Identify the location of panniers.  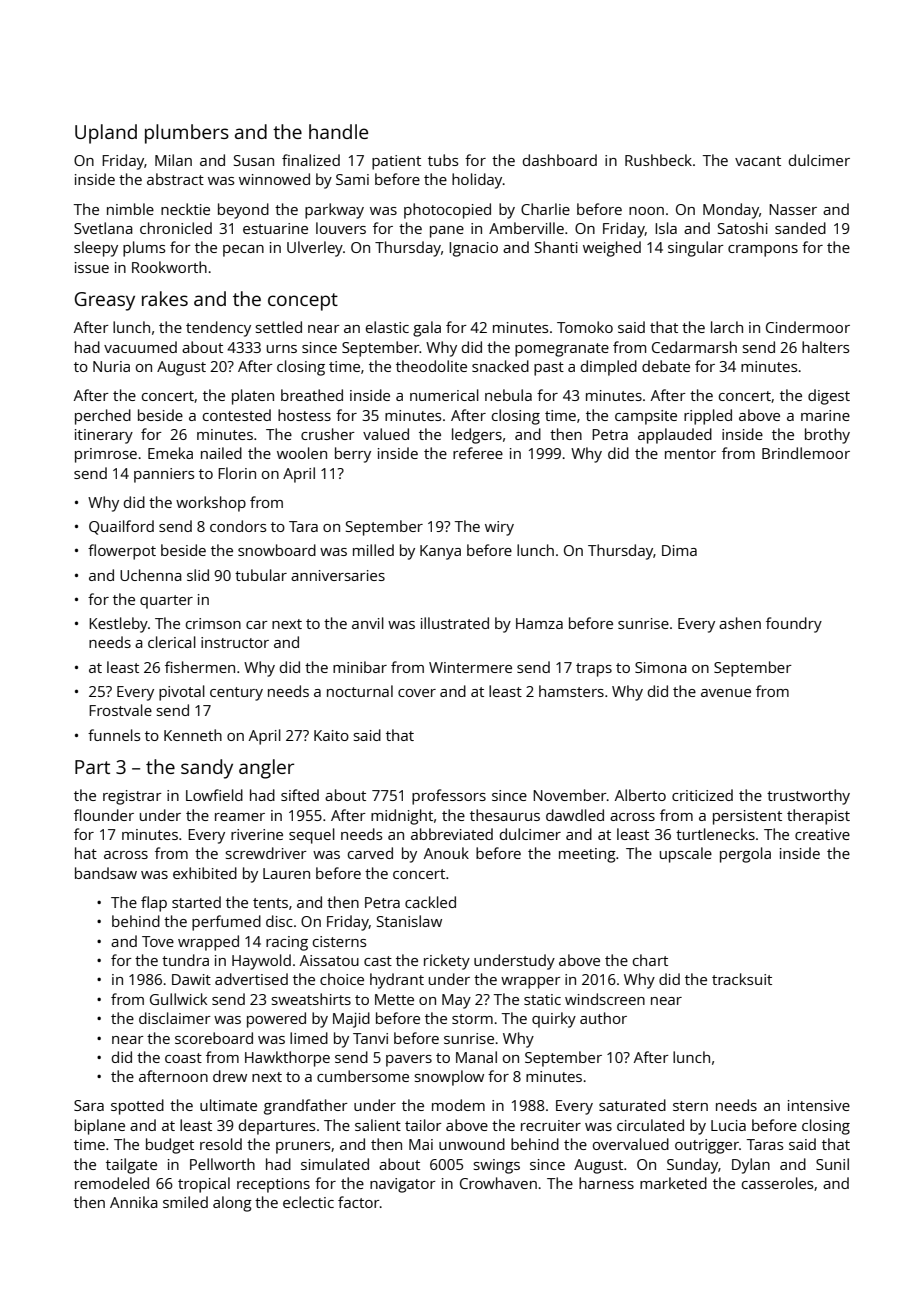
(164, 475).
